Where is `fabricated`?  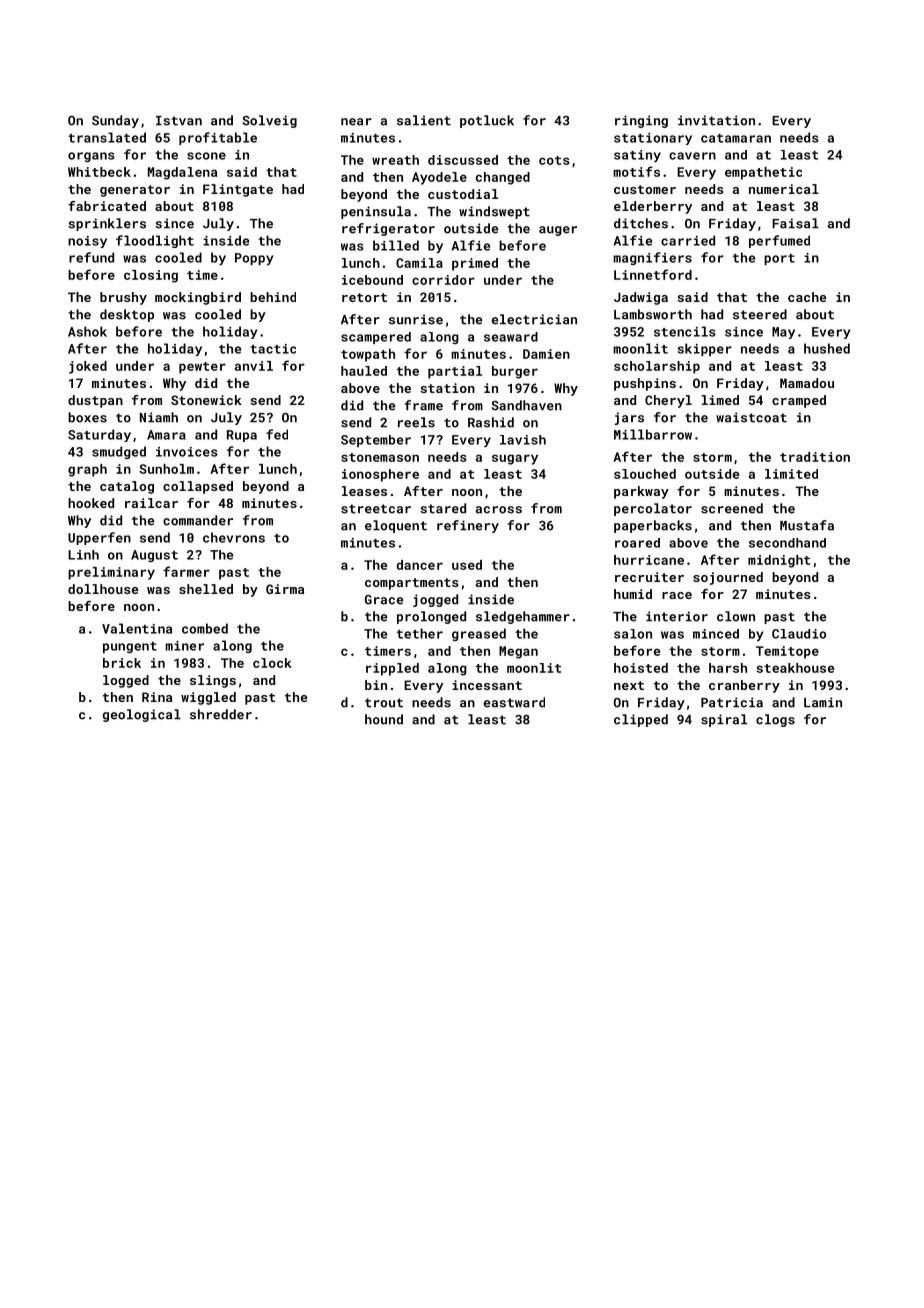
fabricated is located at coordinates (107, 206).
